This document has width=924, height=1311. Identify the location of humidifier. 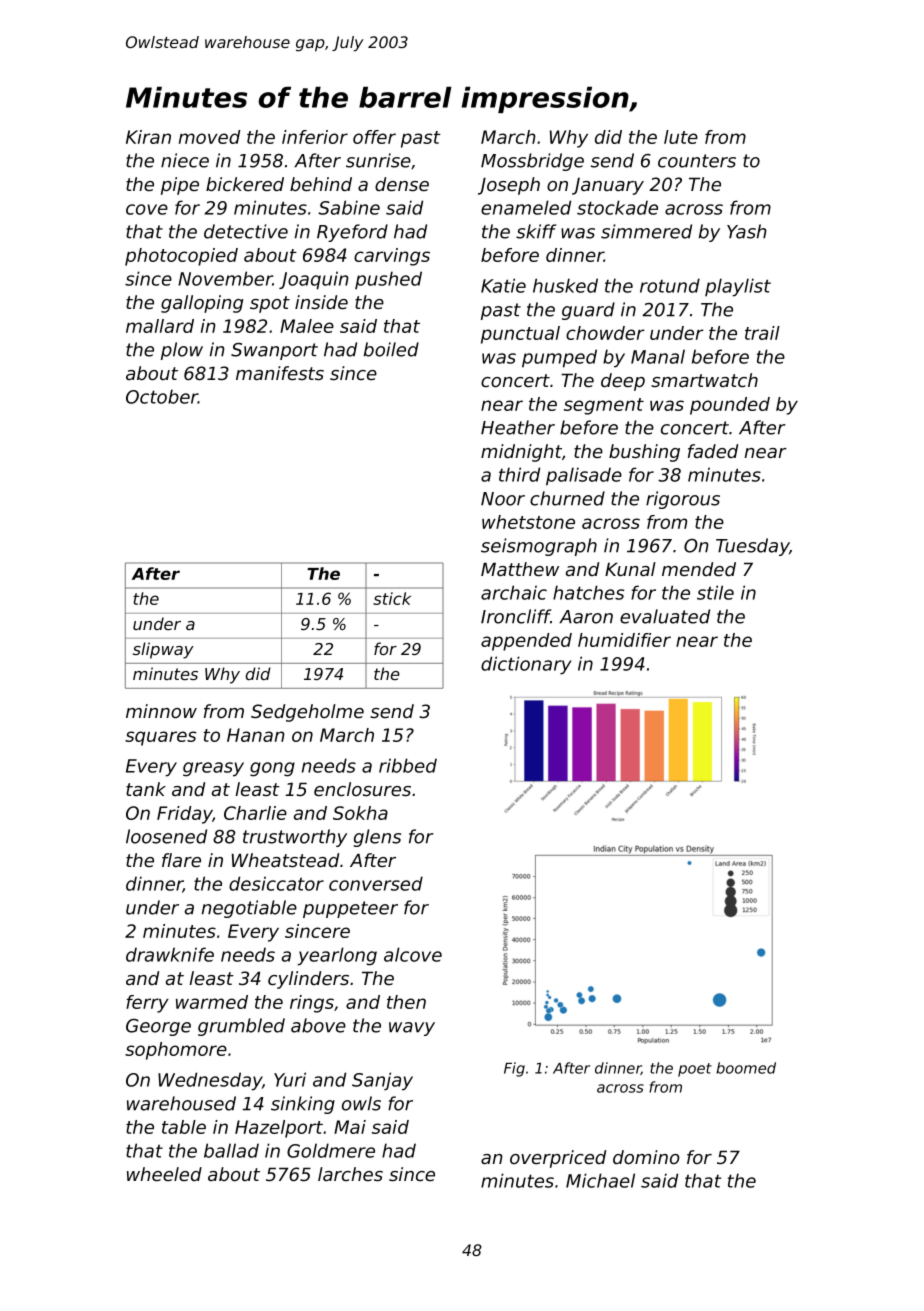
(624, 640).
